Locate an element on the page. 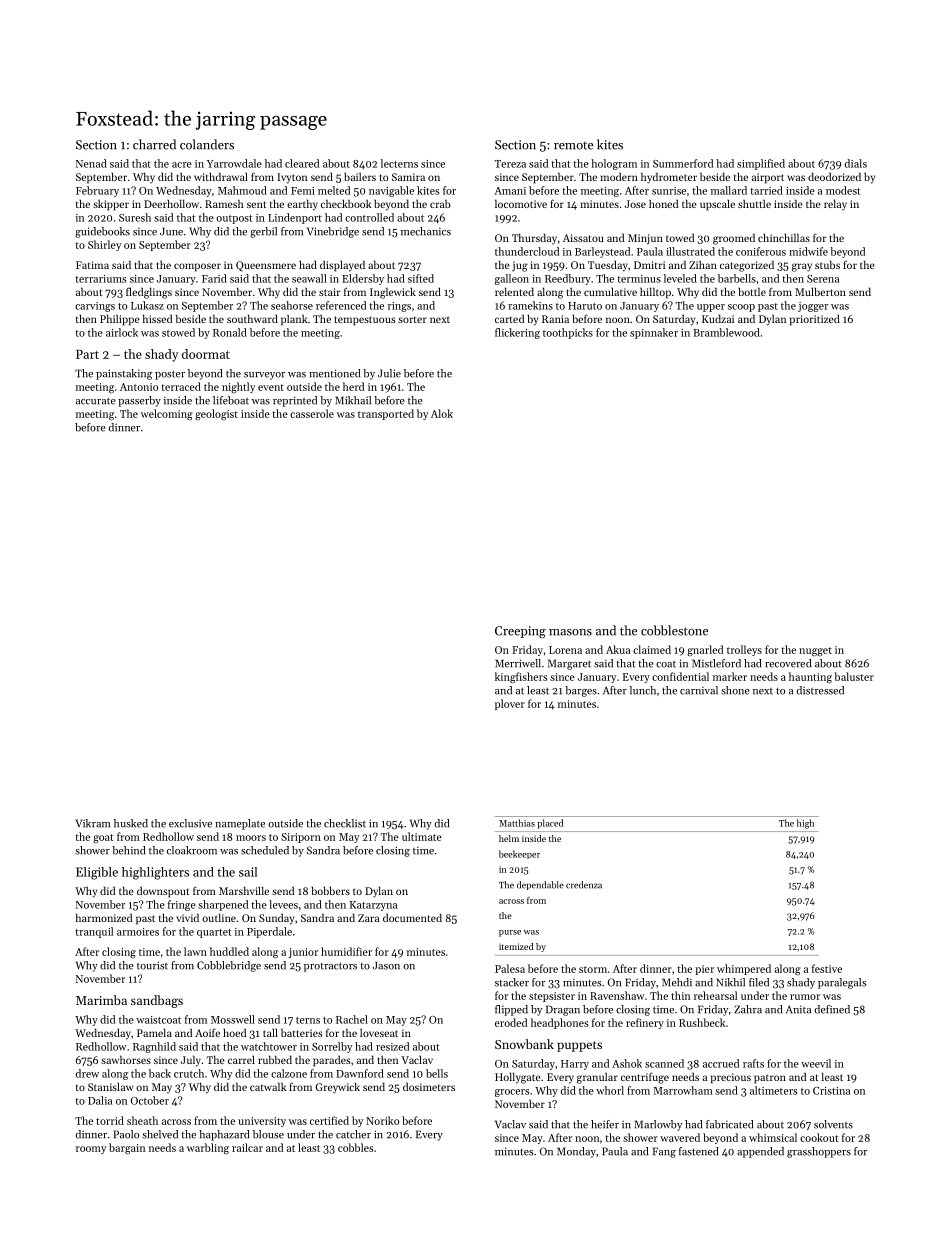 This page has height=1233, width=952. Alok is located at coordinates (442, 413).
